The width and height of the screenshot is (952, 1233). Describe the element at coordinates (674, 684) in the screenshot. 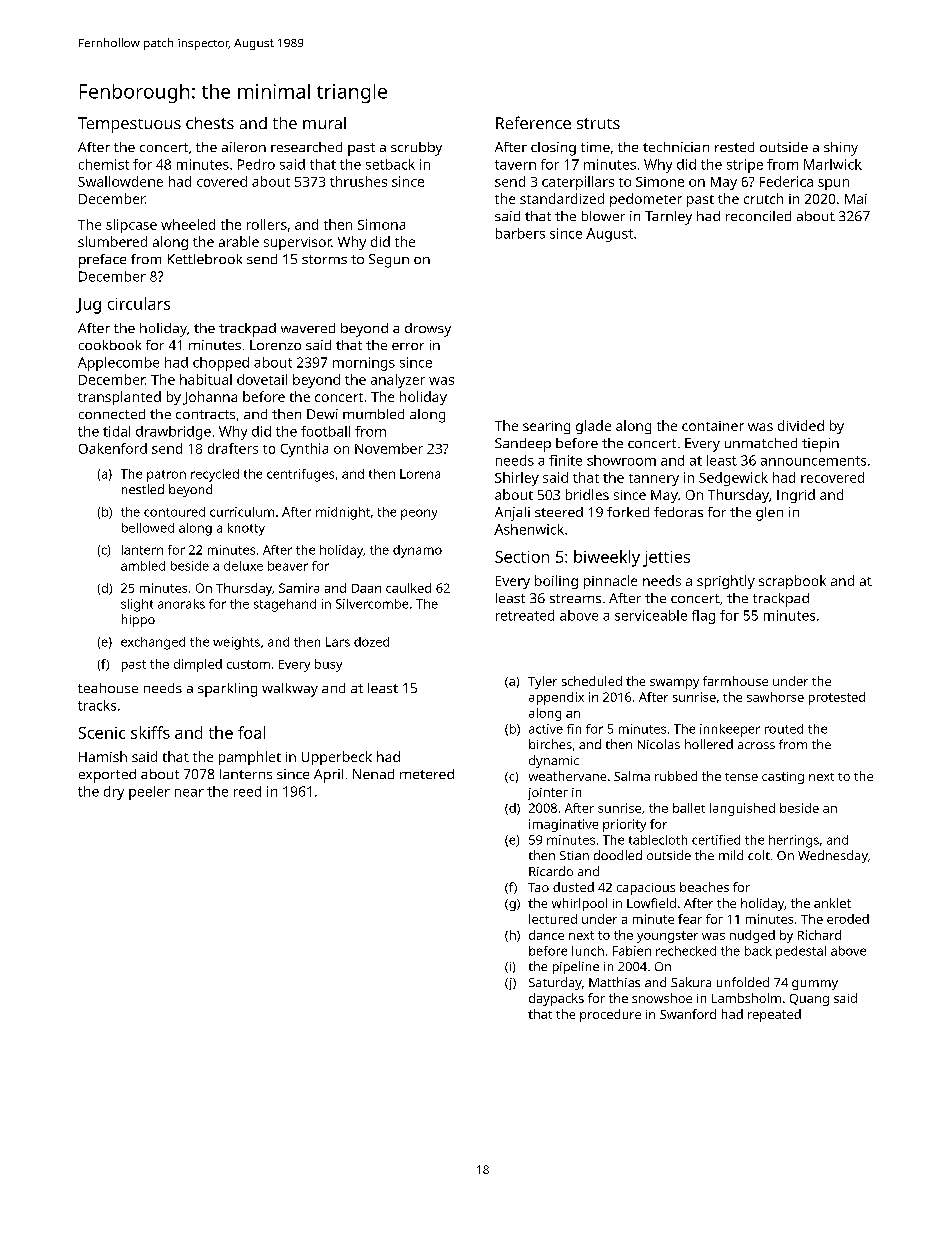

I see `swampy` at that location.
